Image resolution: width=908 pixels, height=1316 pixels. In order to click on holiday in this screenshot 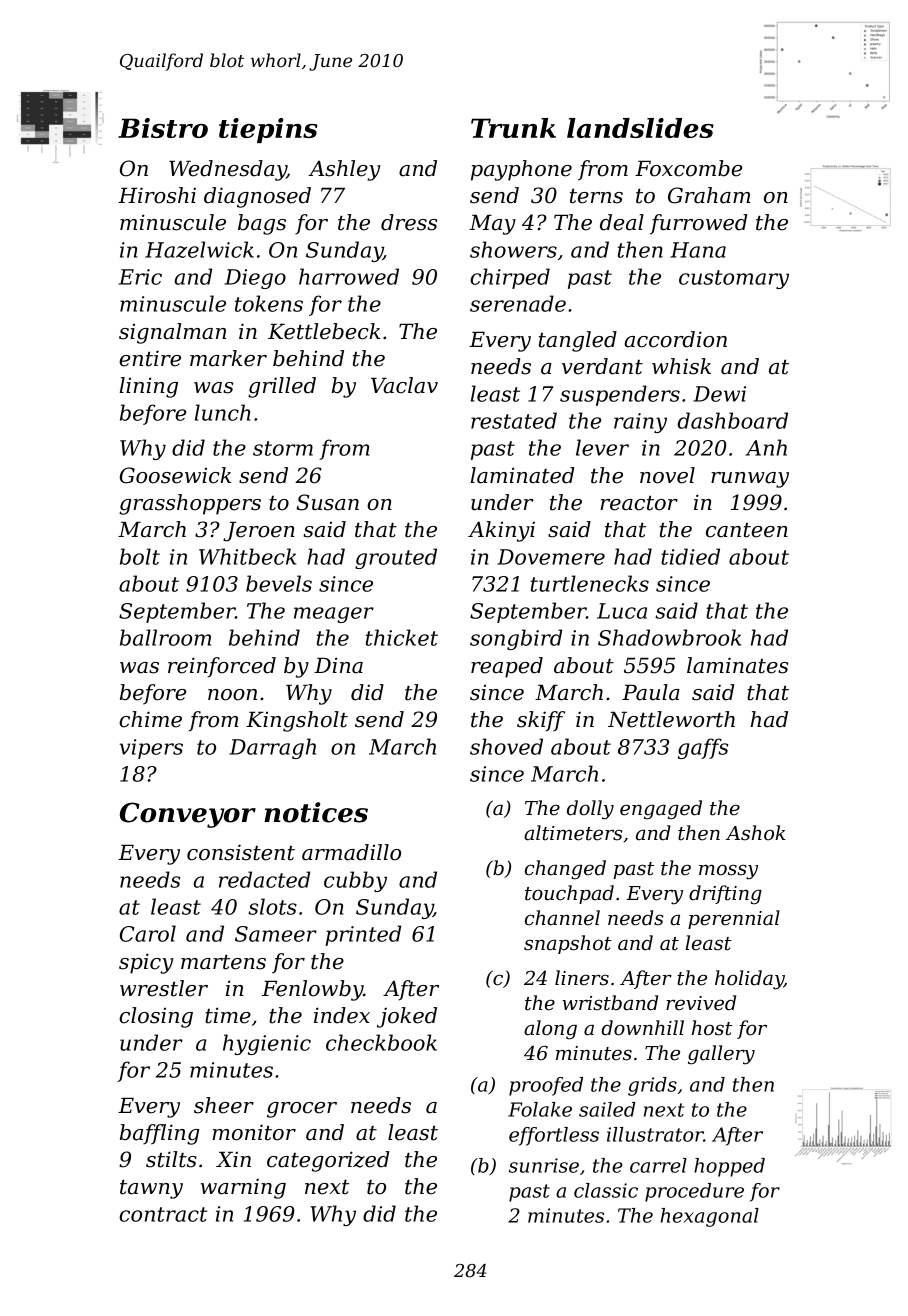, I will do `click(749, 980)`.
